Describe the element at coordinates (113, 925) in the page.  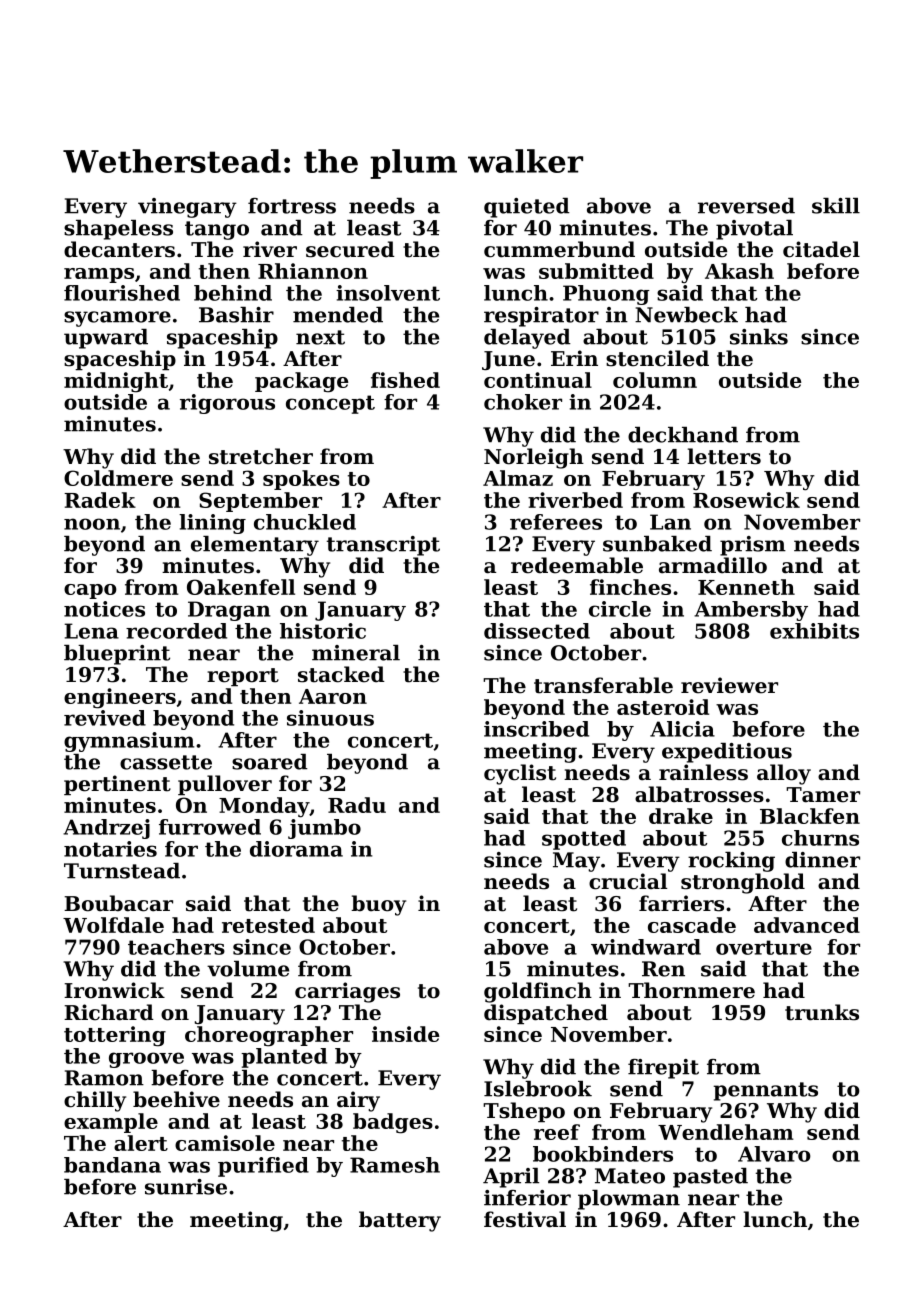
I see `Wolfdale` at that location.
